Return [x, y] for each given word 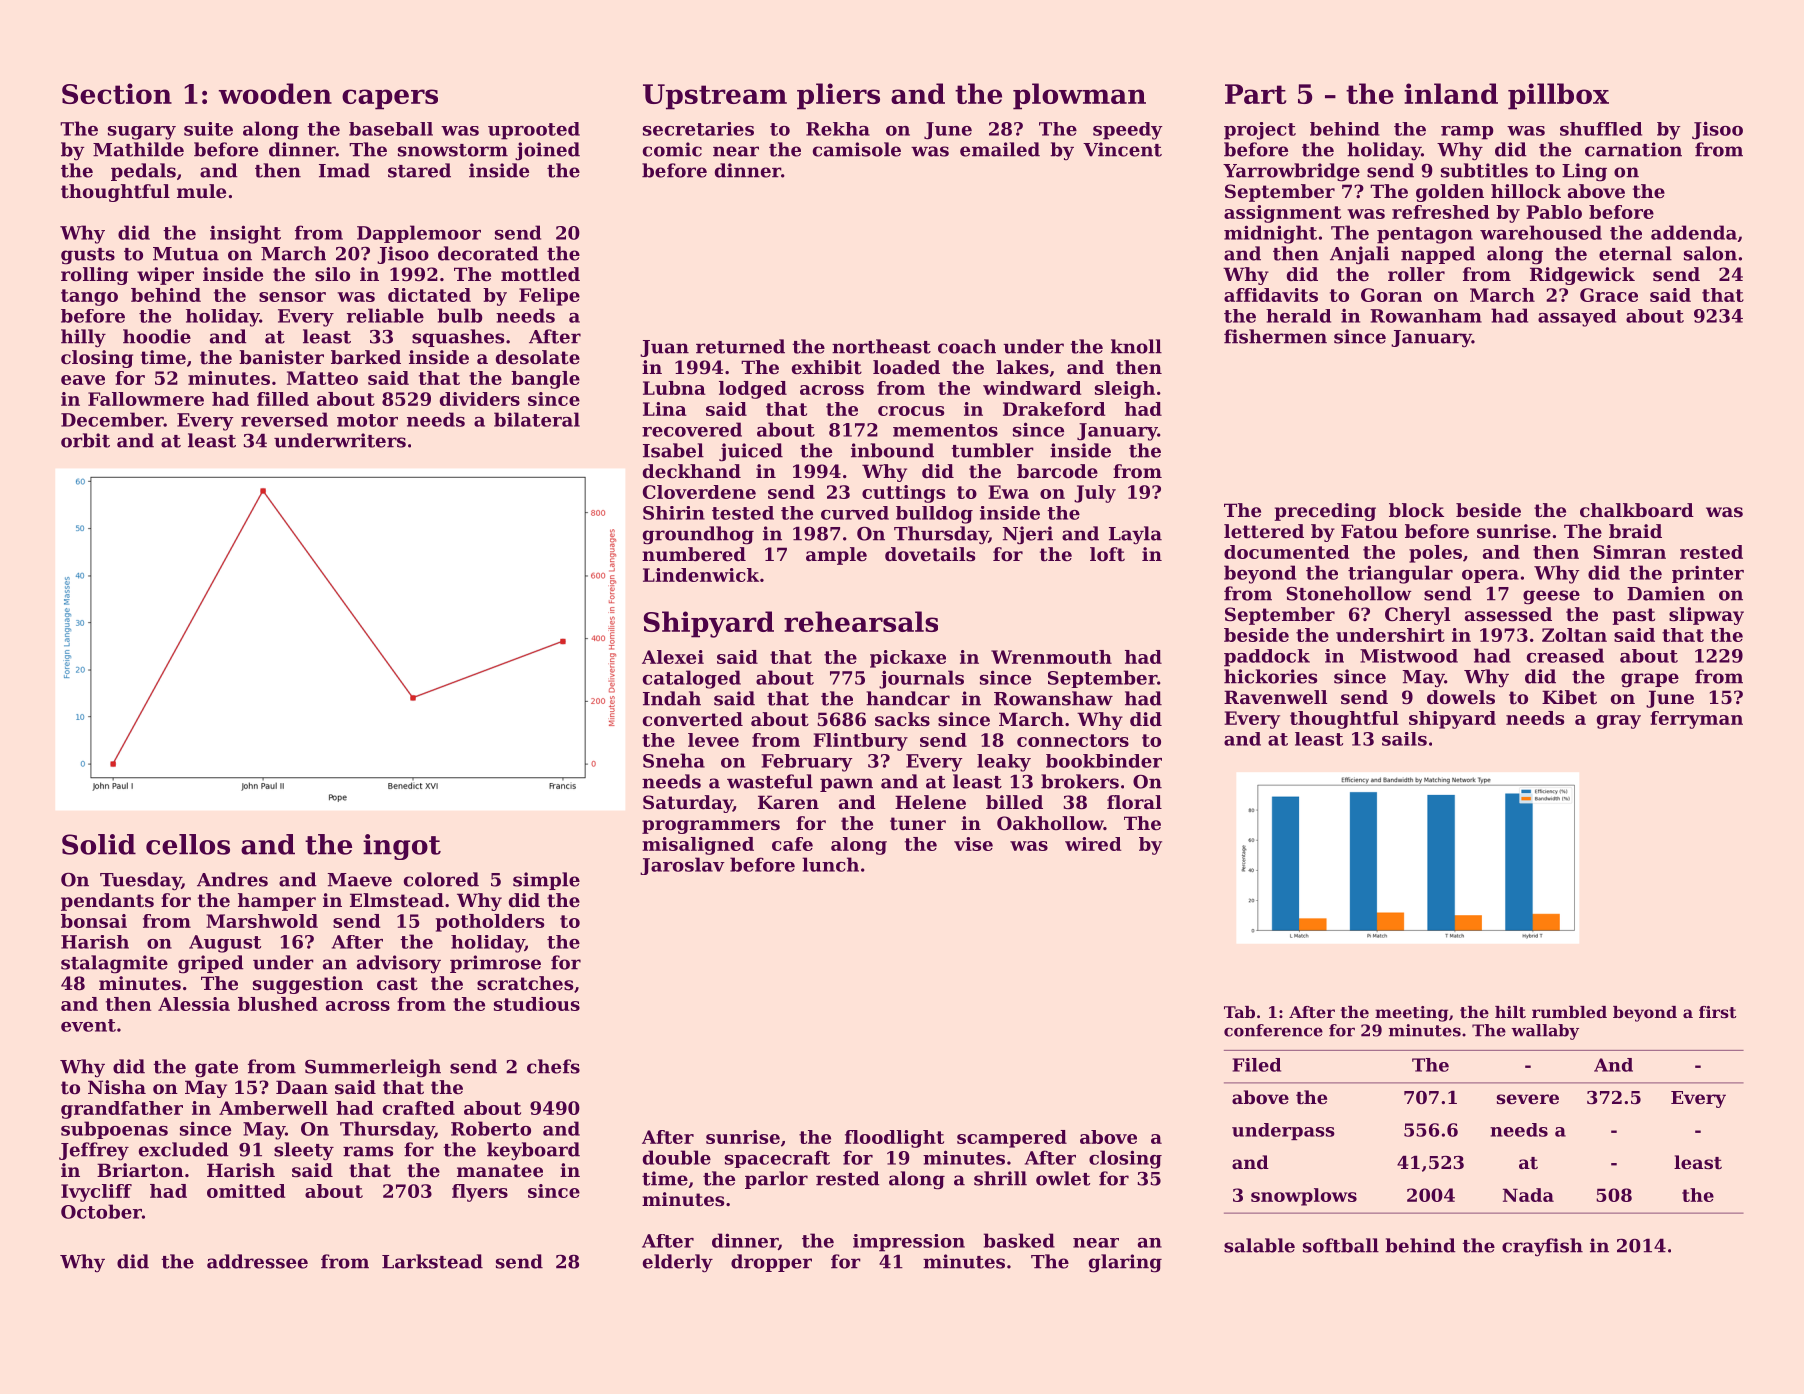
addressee [257, 1261]
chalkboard [1637, 510]
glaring [1125, 1263]
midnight [1270, 234]
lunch [830, 864]
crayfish [1542, 1247]
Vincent [1122, 149]
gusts [88, 256]
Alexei [673, 657]
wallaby [1545, 1032]
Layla [1135, 535]
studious [537, 1004]
